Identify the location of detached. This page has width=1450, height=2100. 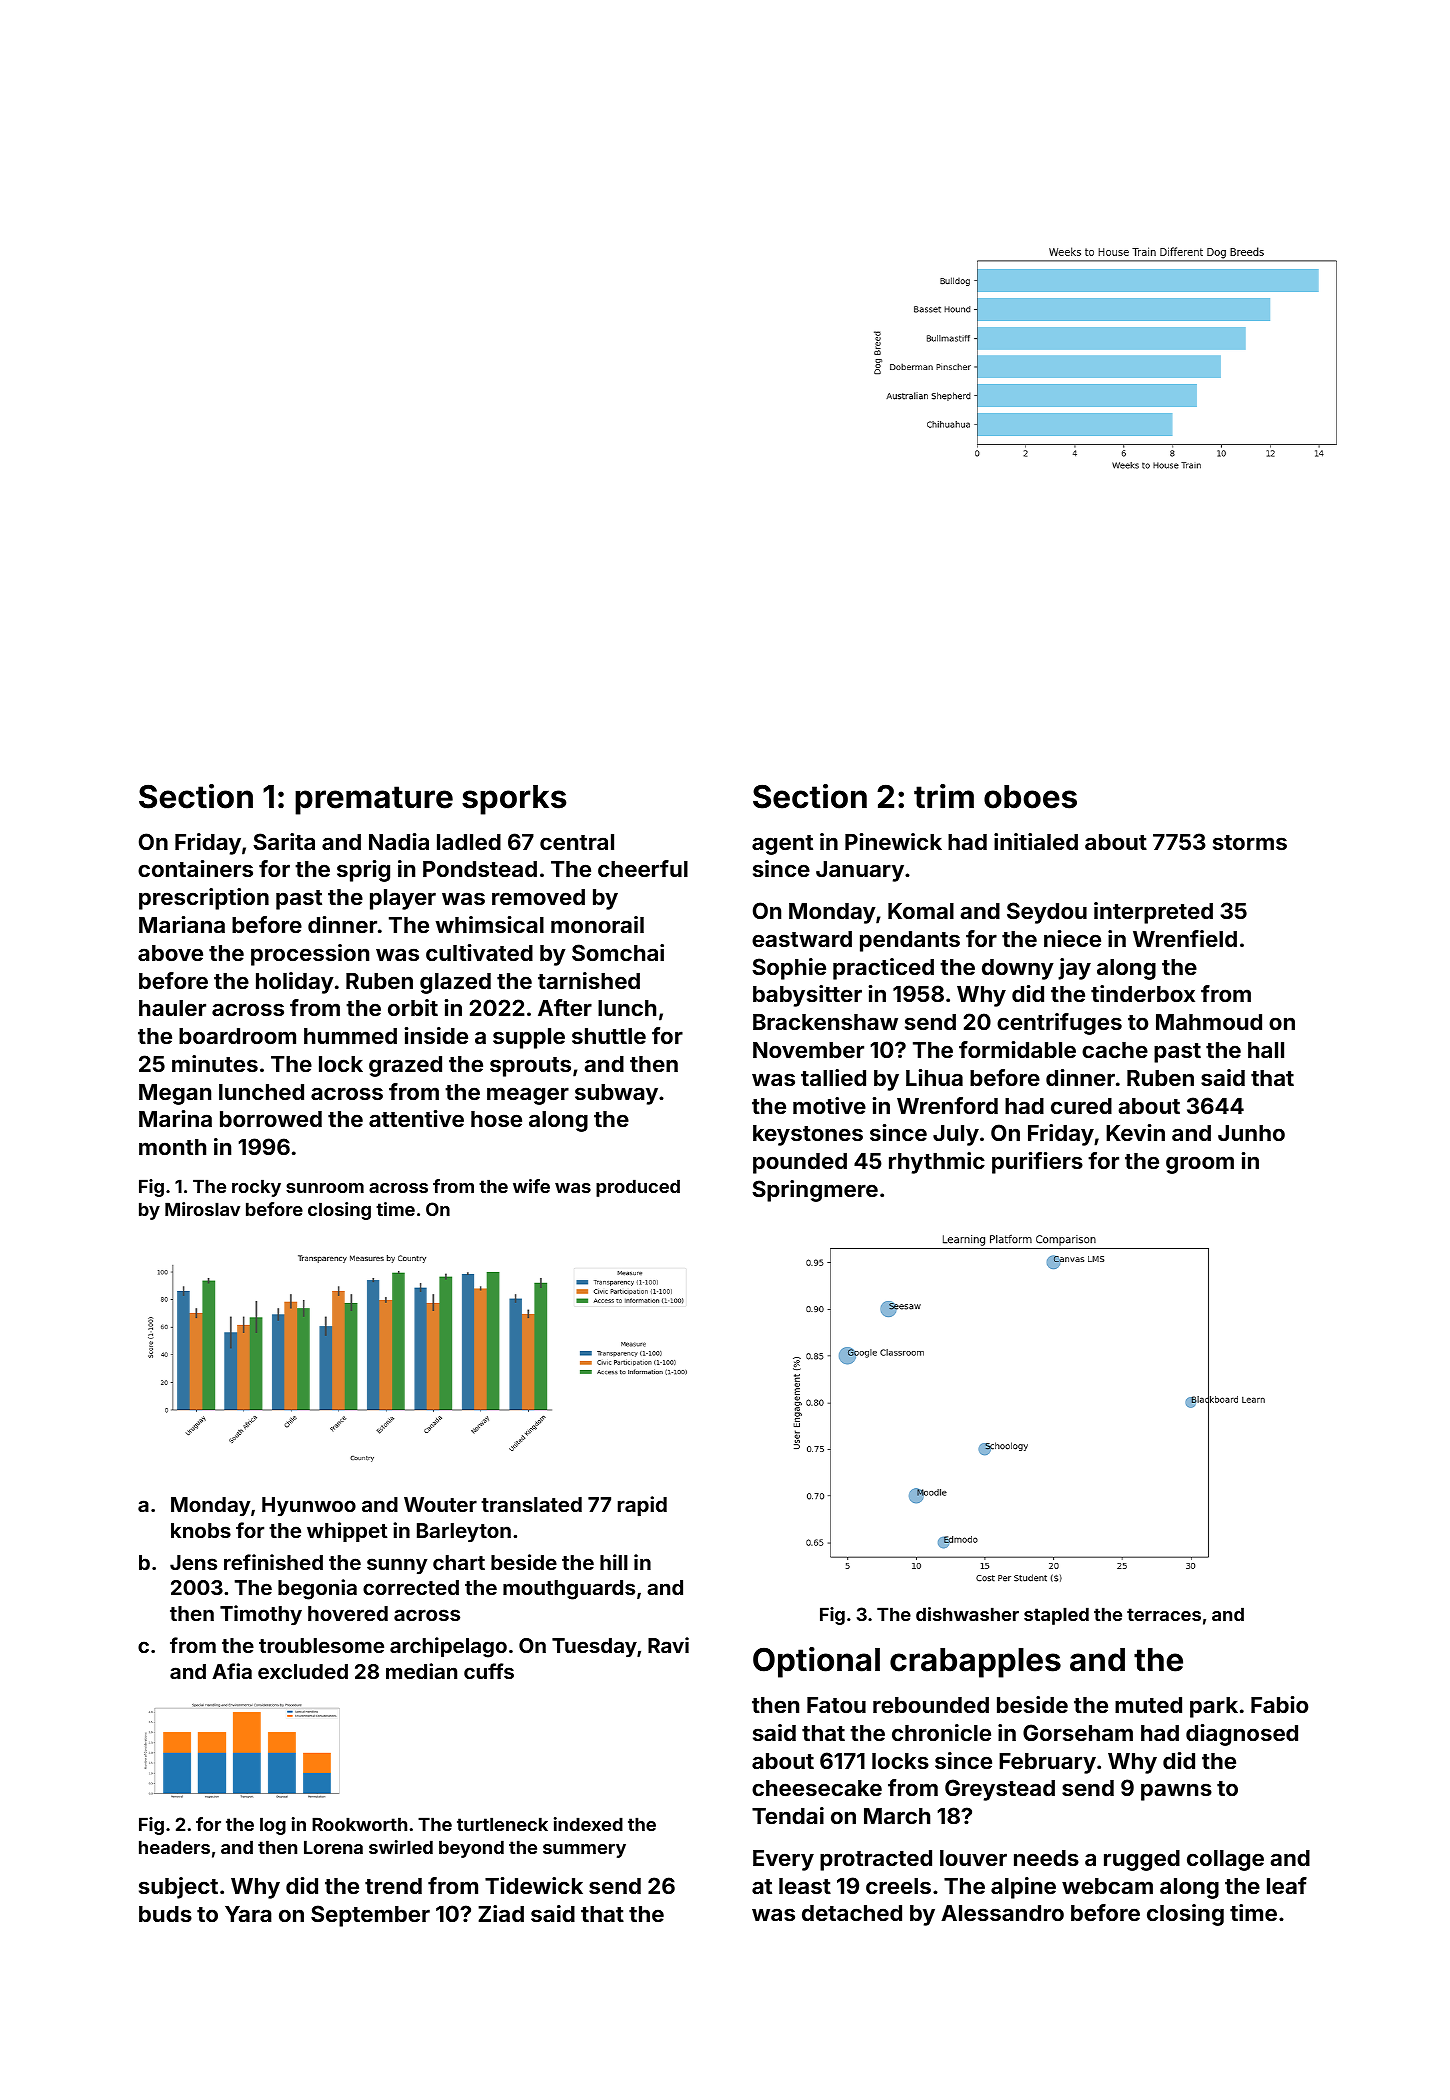
(852, 1913).
